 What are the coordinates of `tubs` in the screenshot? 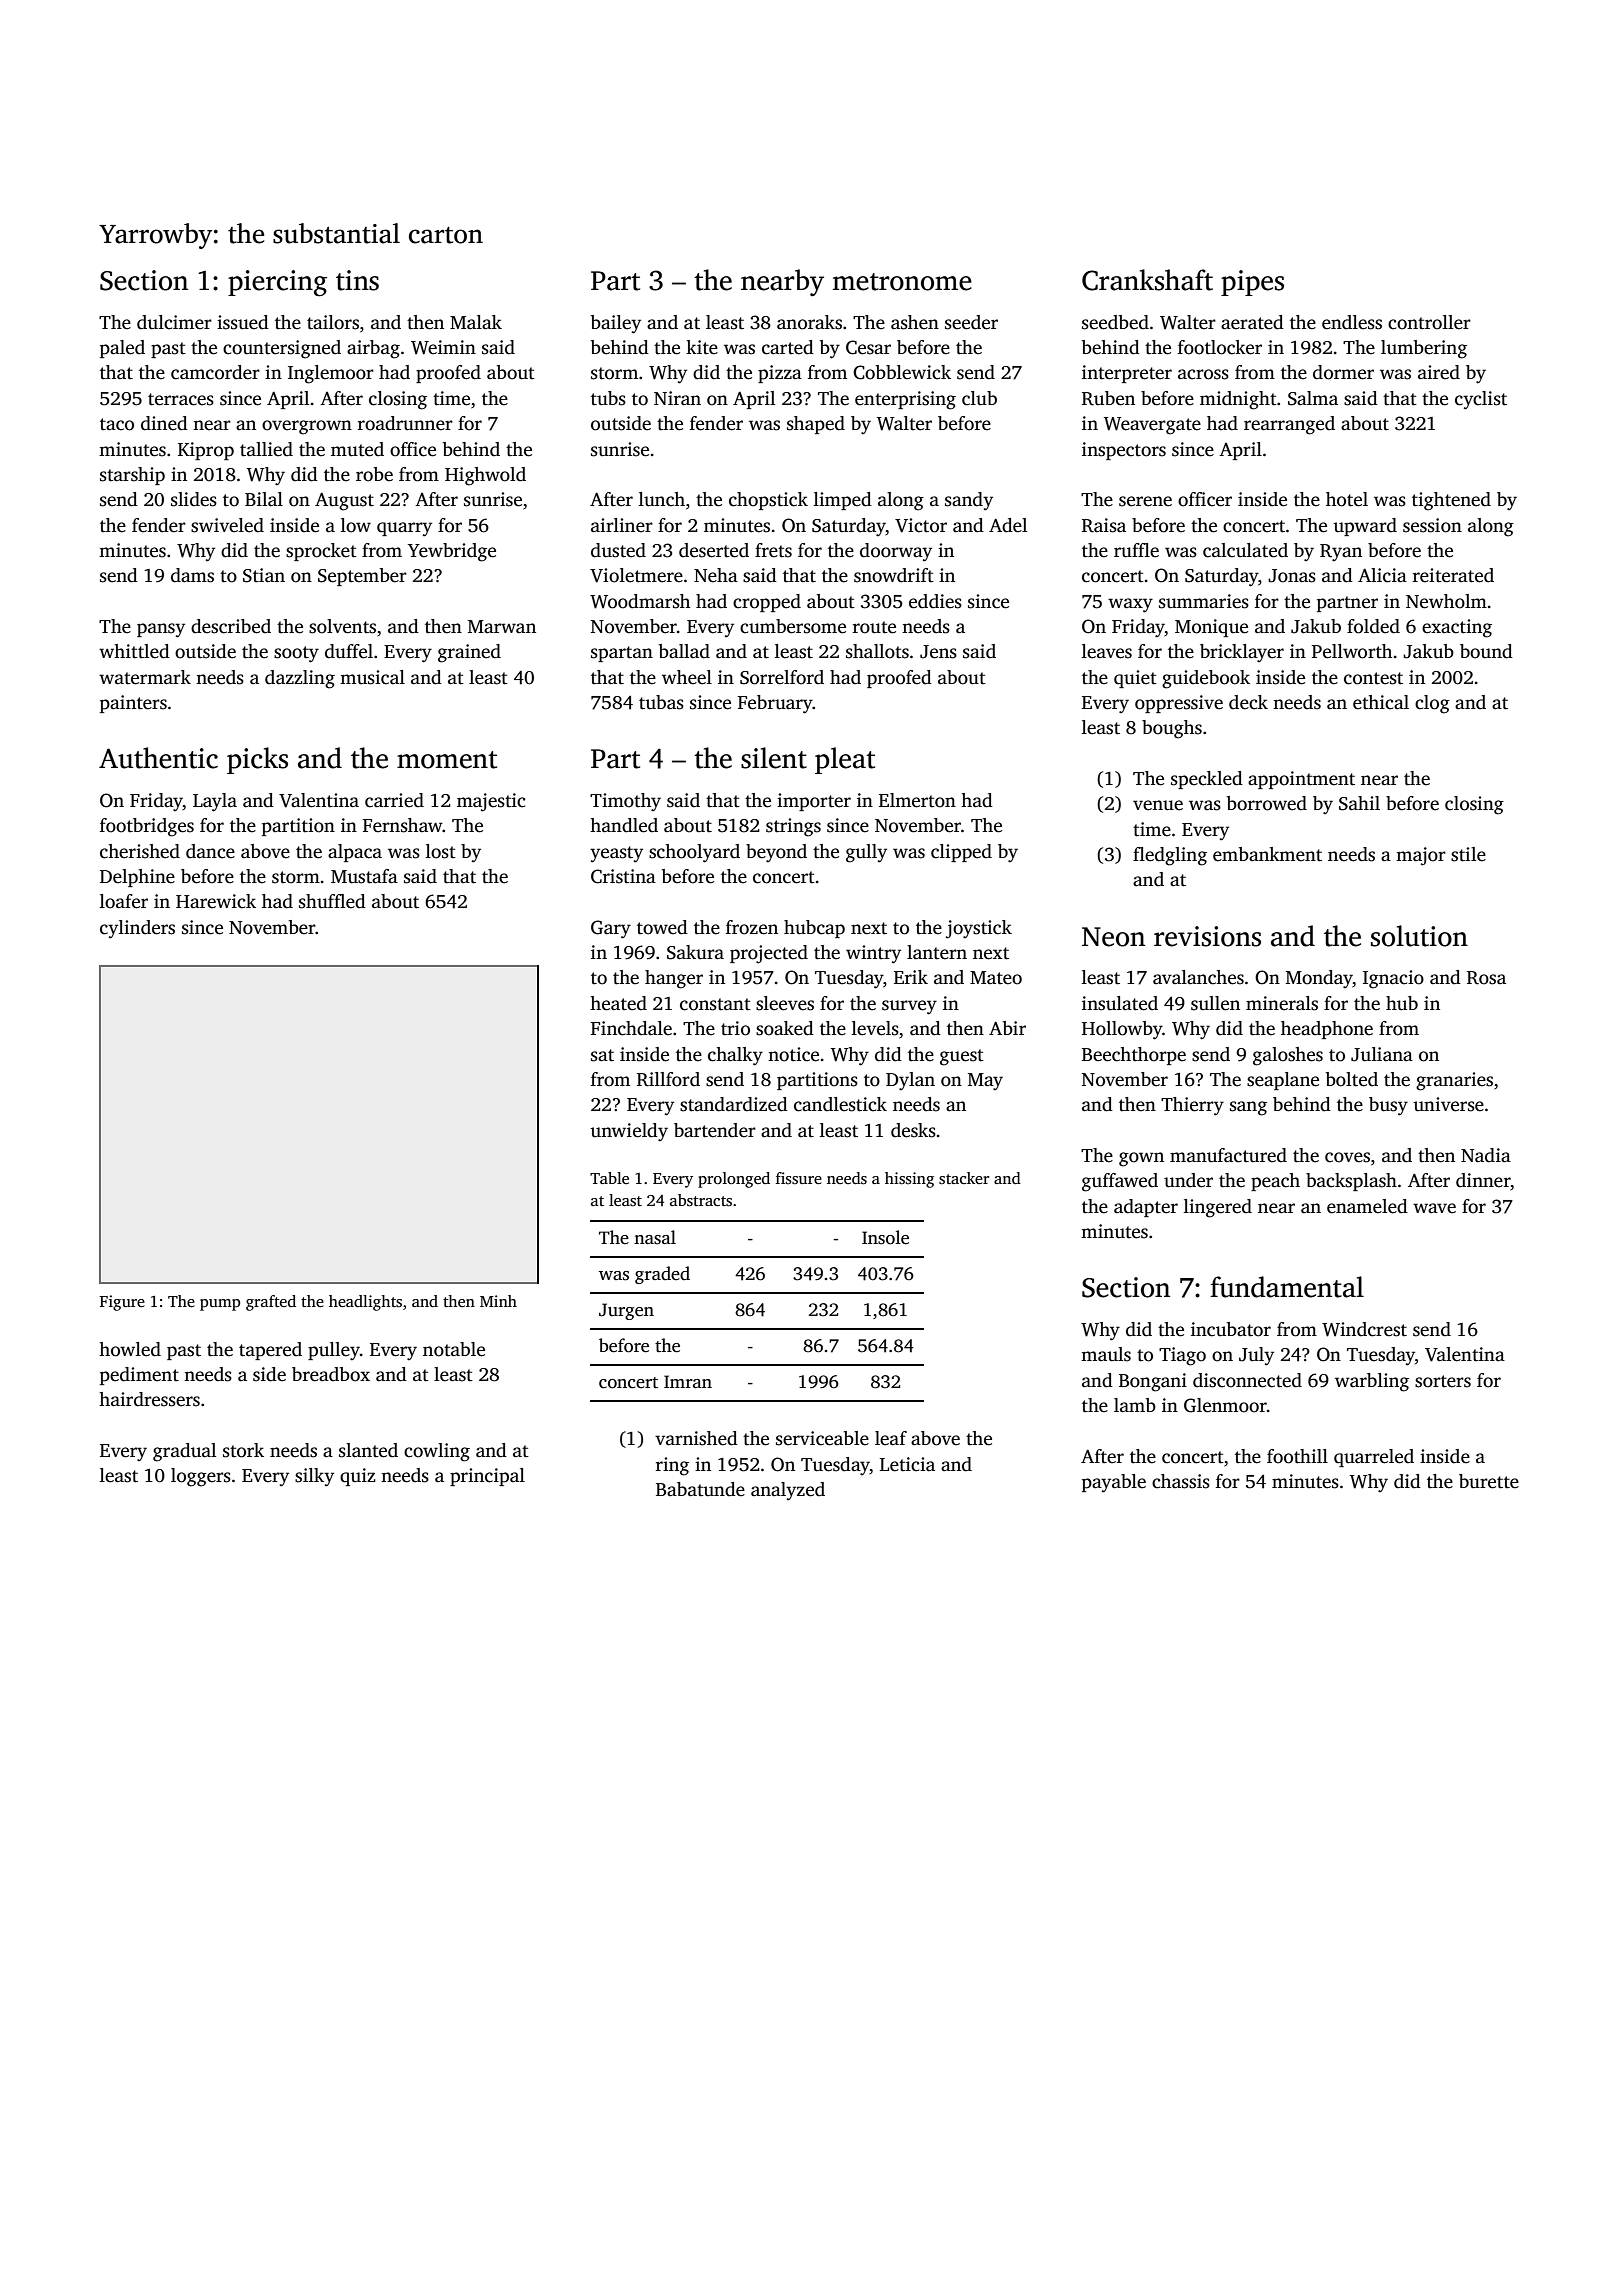 It's located at (608, 398).
